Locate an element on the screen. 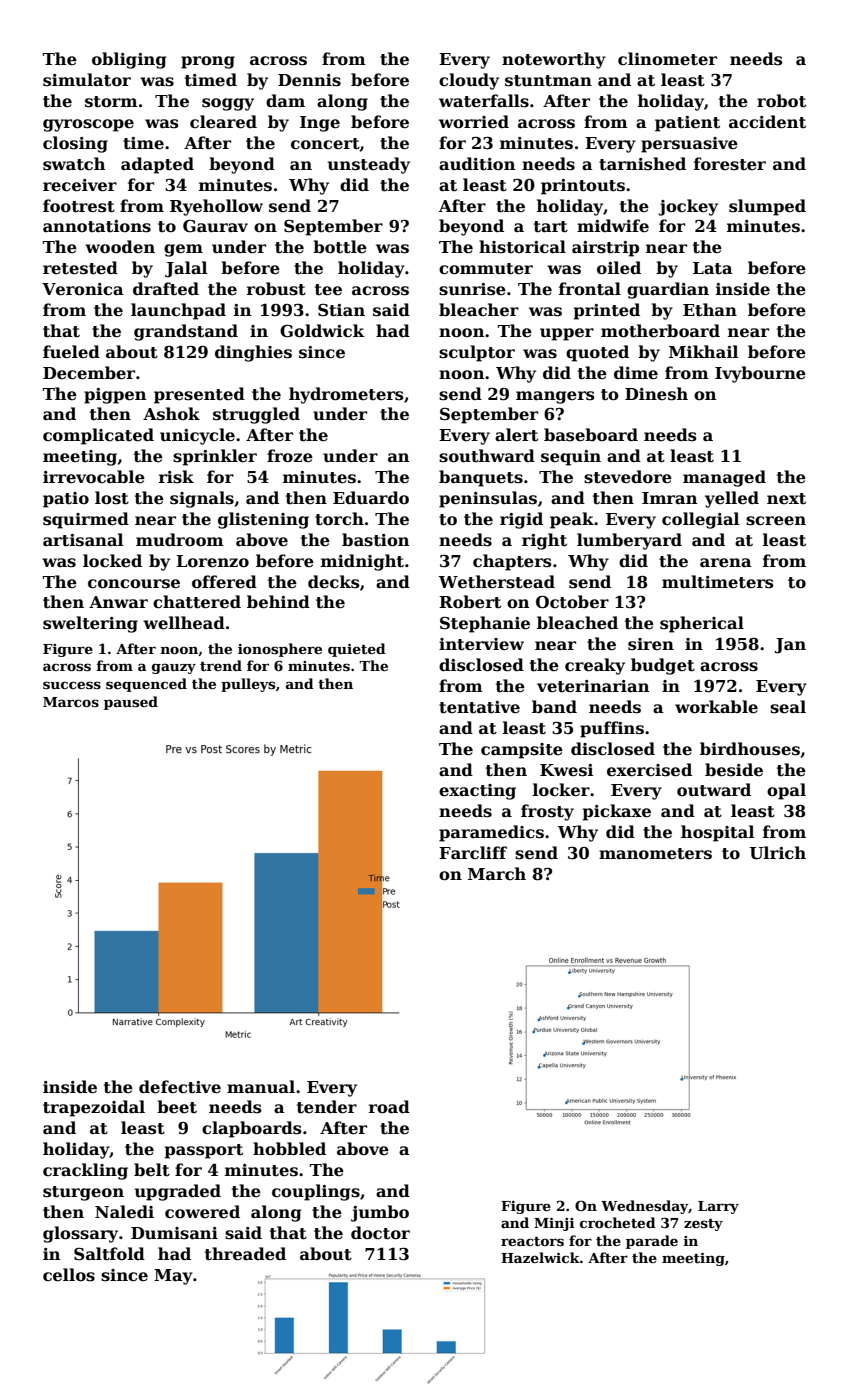 Image resolution: width=849 pixels, height=1400 pixels. defective is located at coordinates (180, 1087).
